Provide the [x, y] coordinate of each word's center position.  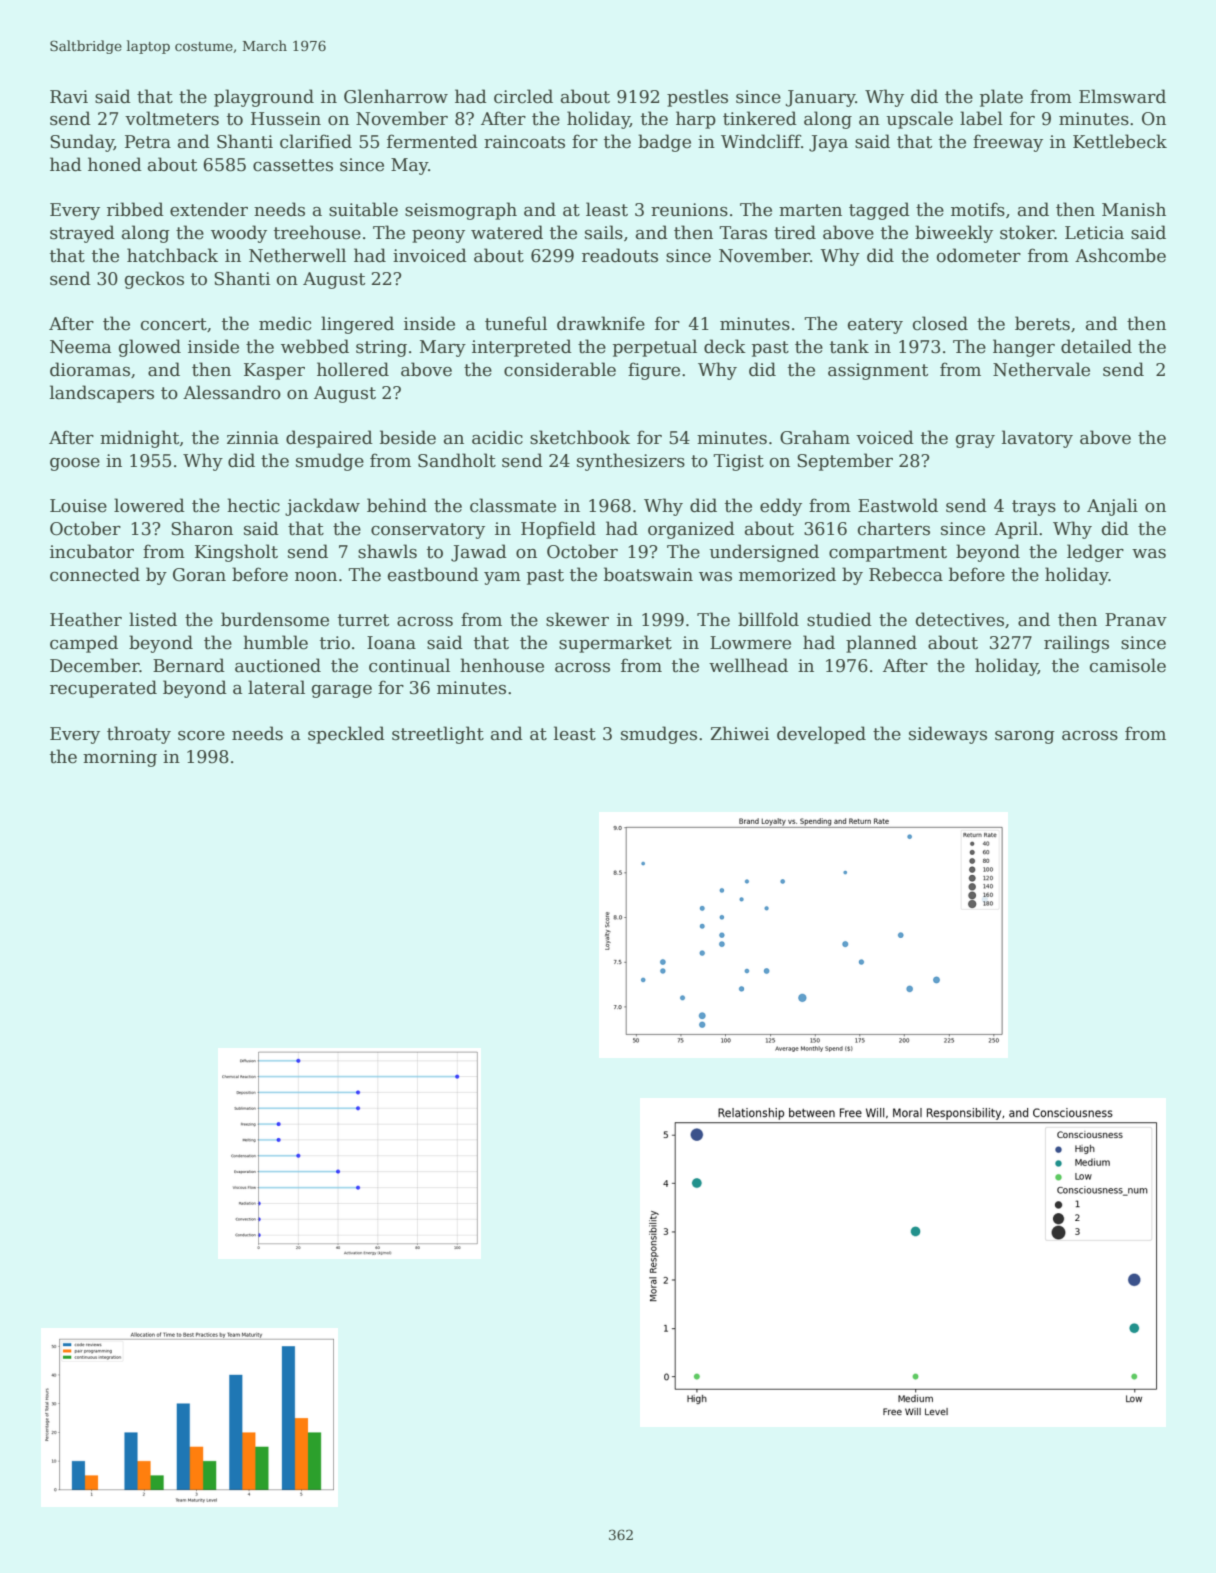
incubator [92, 551]
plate [1001, 98]
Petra [148, 142]
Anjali [1112, 507]
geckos [154, 280]
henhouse [502, 665]
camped [84, 644]
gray [975, 441]
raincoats [524, 142]
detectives [960, 619]
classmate [513, 505]
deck [725, 346]
